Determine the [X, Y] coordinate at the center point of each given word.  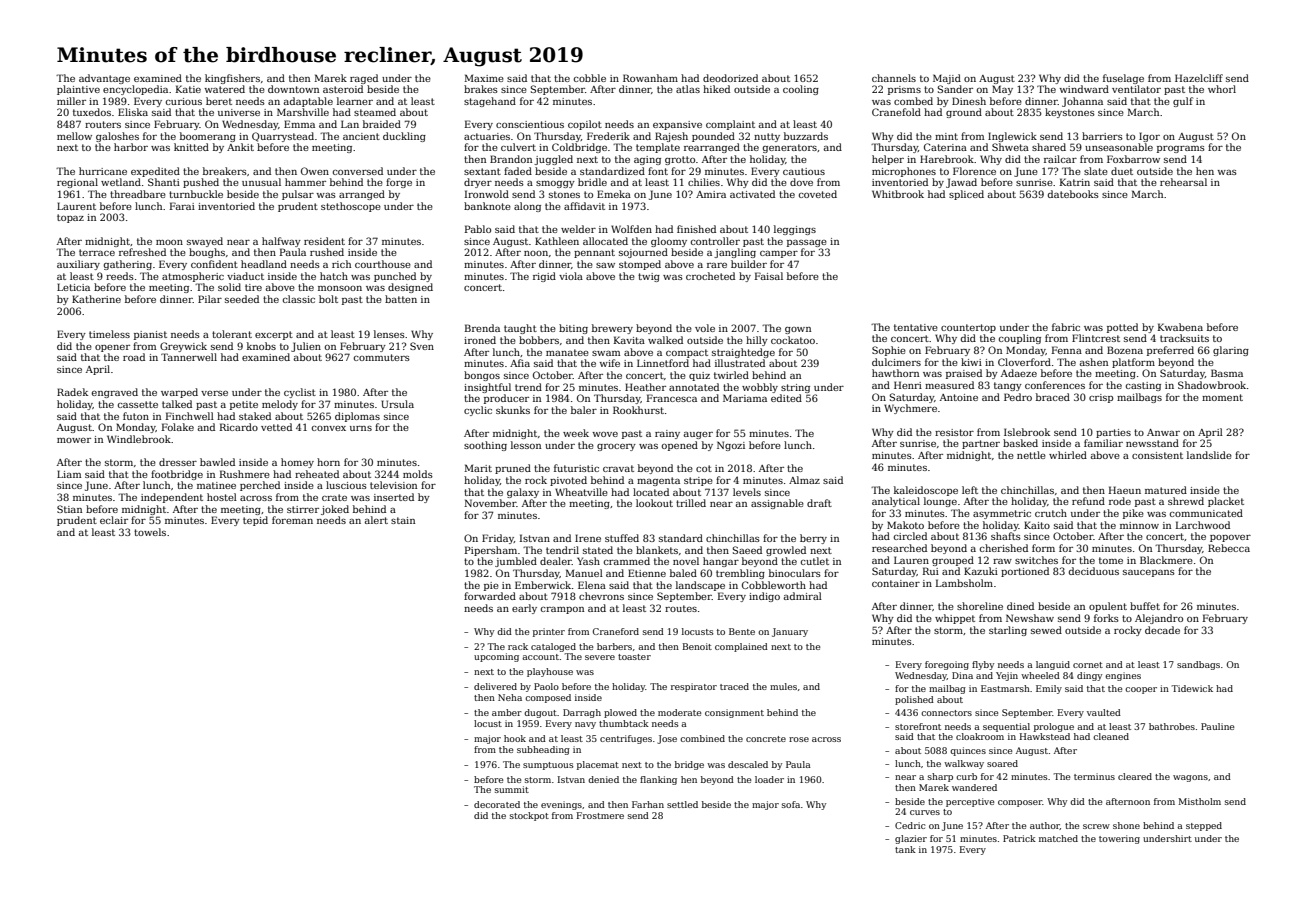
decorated [497, 804]
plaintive [78, 90]
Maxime [484, 78]
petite [244, 405]
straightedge [743, 353]
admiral [803, 596]
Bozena [1125, 350]
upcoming [496, 657]
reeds [120, 276]
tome [1111, 560]
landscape [700, 586]
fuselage [1123, 79]
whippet [955, 619]
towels [150, 532]
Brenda [482, 328]
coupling [1020, 339]
